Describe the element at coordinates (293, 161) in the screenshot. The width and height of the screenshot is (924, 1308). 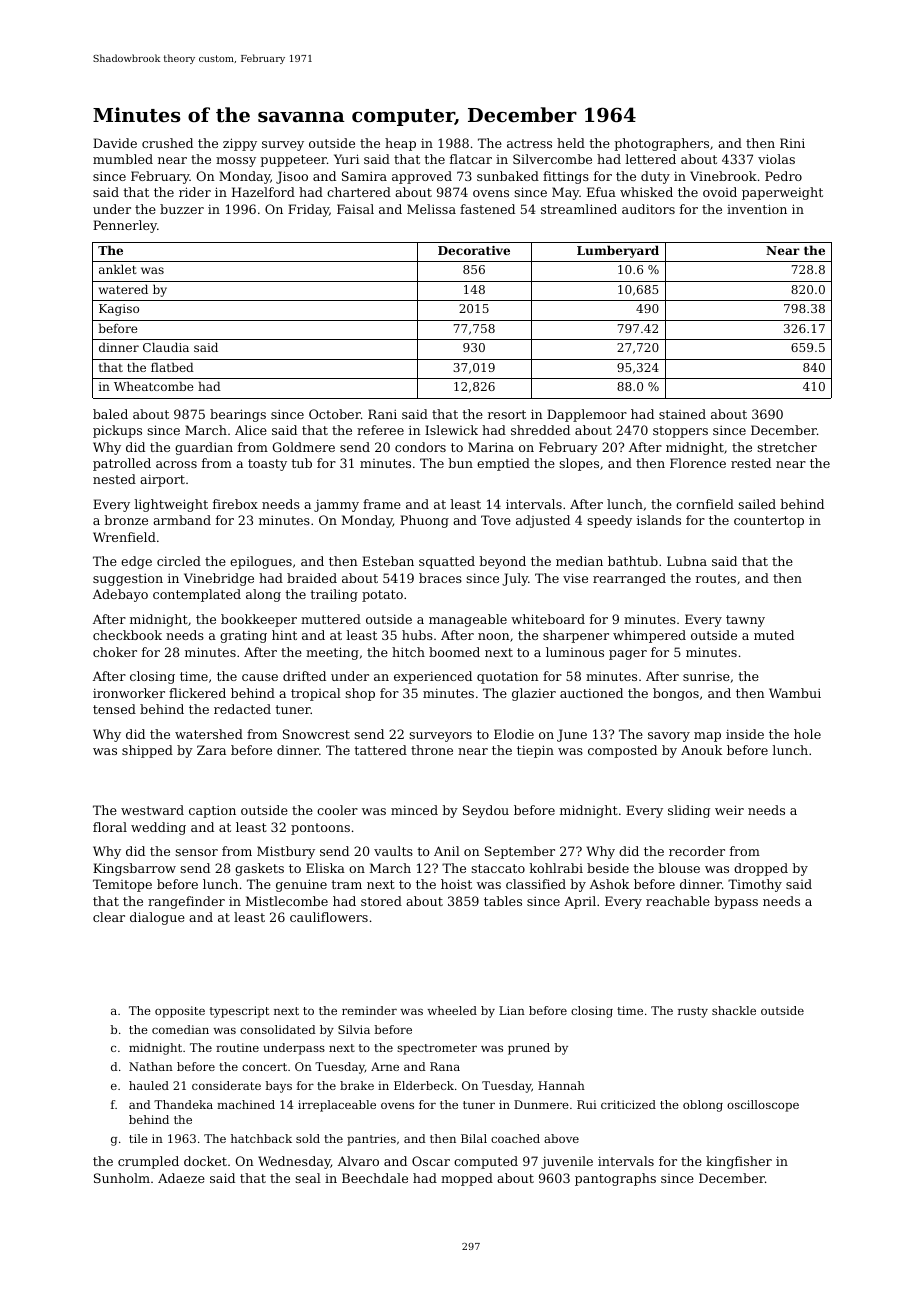
I see `puppeteer` at that location.
